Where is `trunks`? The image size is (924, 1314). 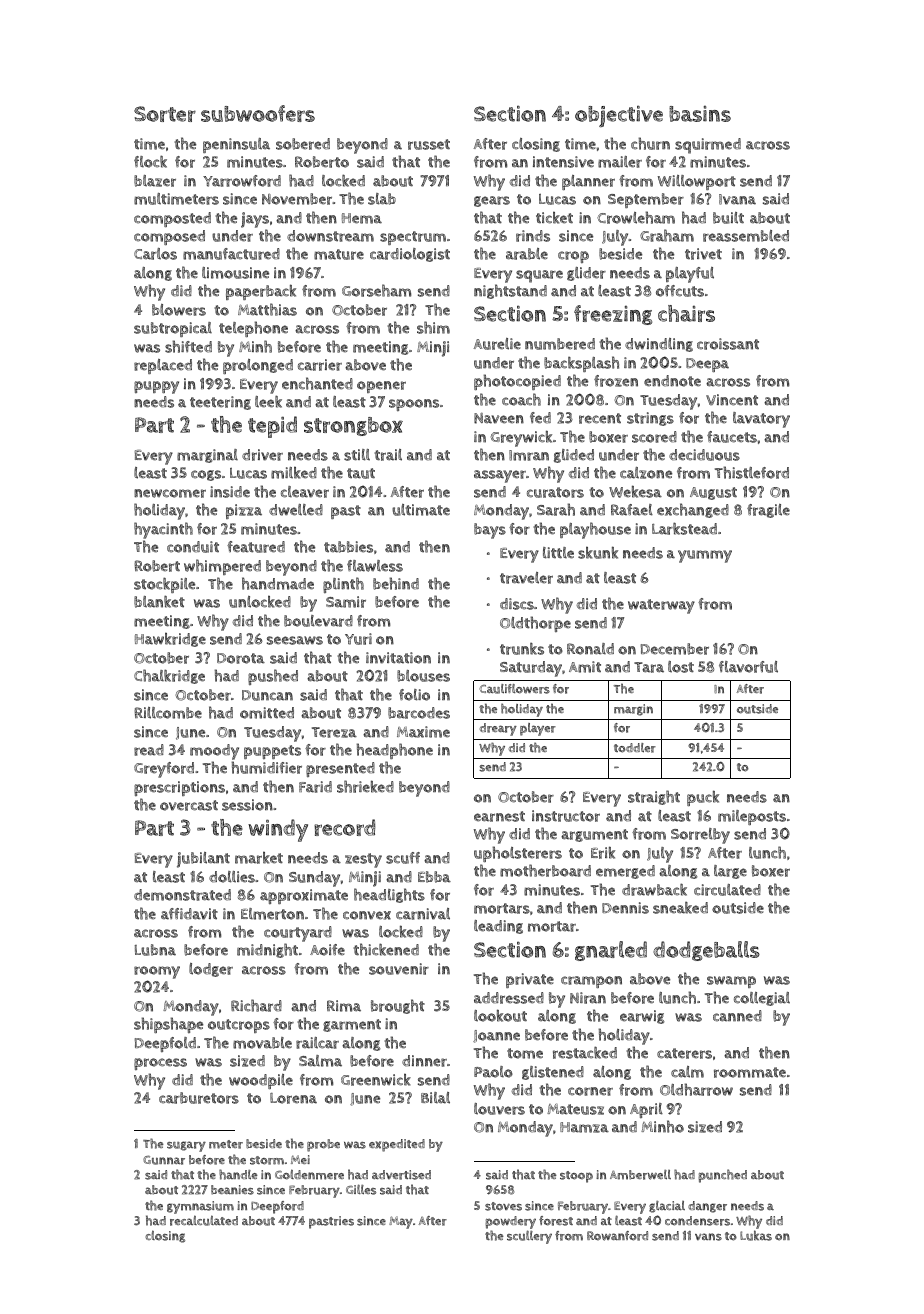 trunks is located at coordinates (522, 649).
